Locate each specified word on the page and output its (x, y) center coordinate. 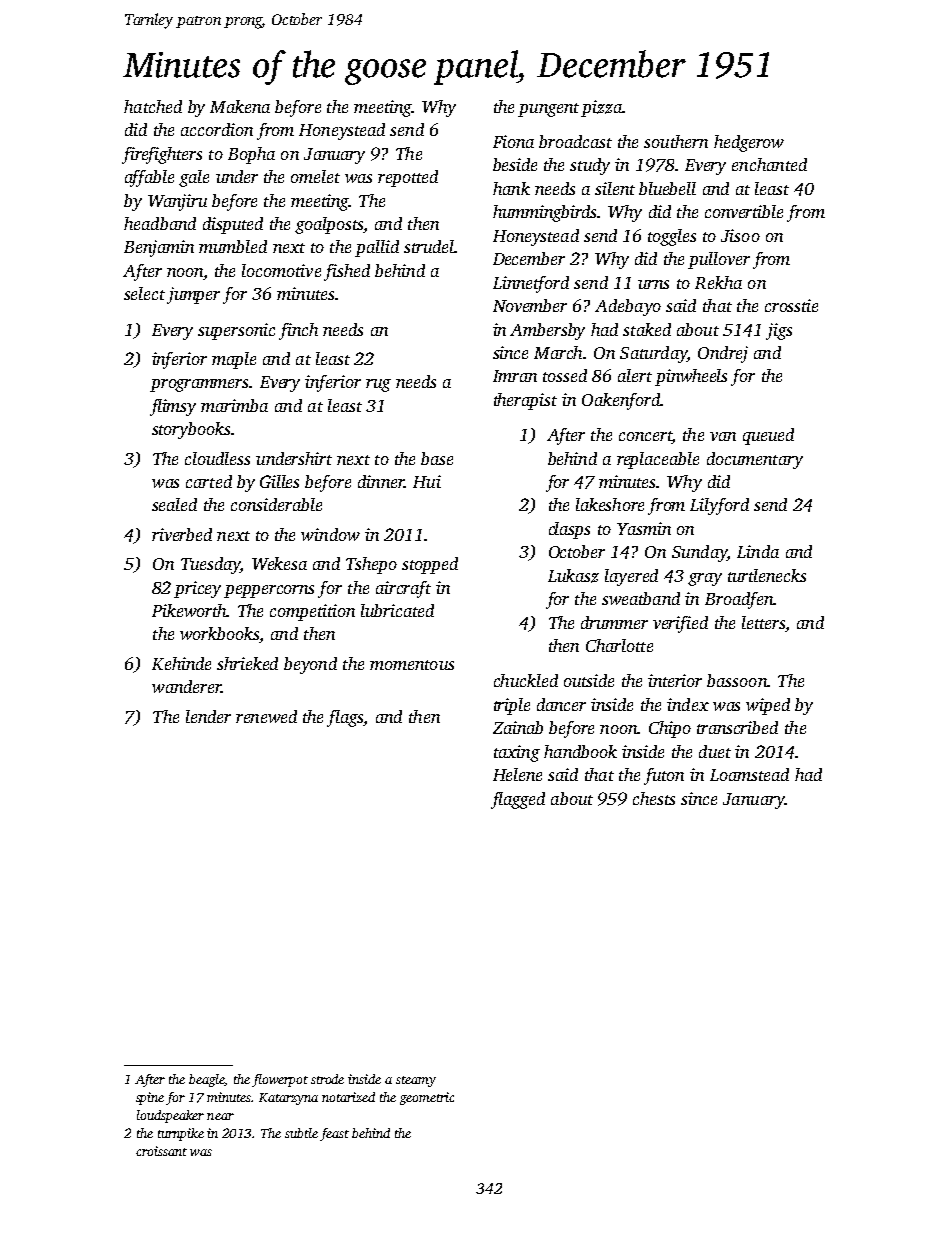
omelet (315, 176)
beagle (207, 1080)
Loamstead (749, 774)
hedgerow (749, 143)
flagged (518, 800)
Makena (240, 106)
